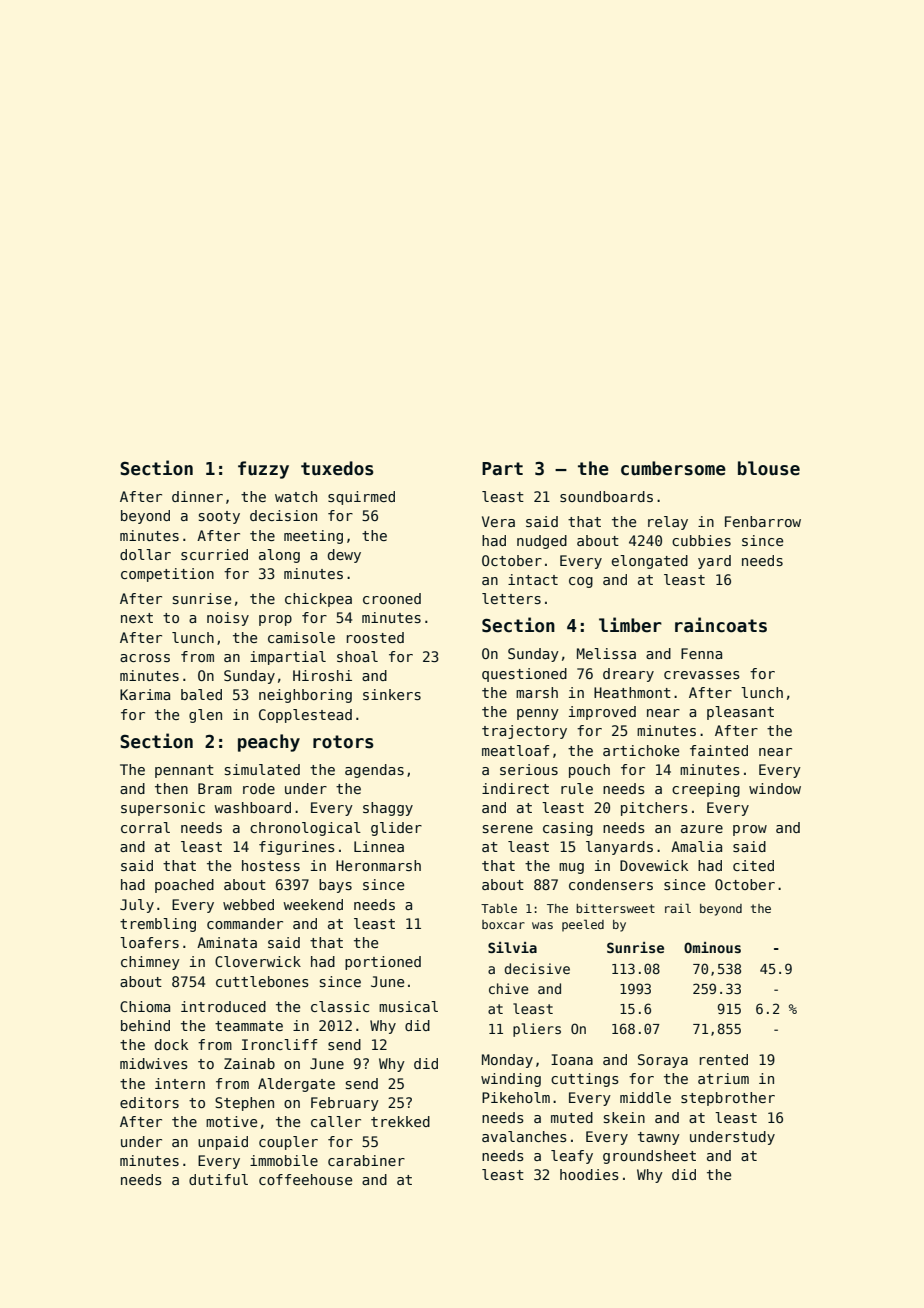 This document has width=924, height=1308. I want to click on crooned, so click(392, 598).
